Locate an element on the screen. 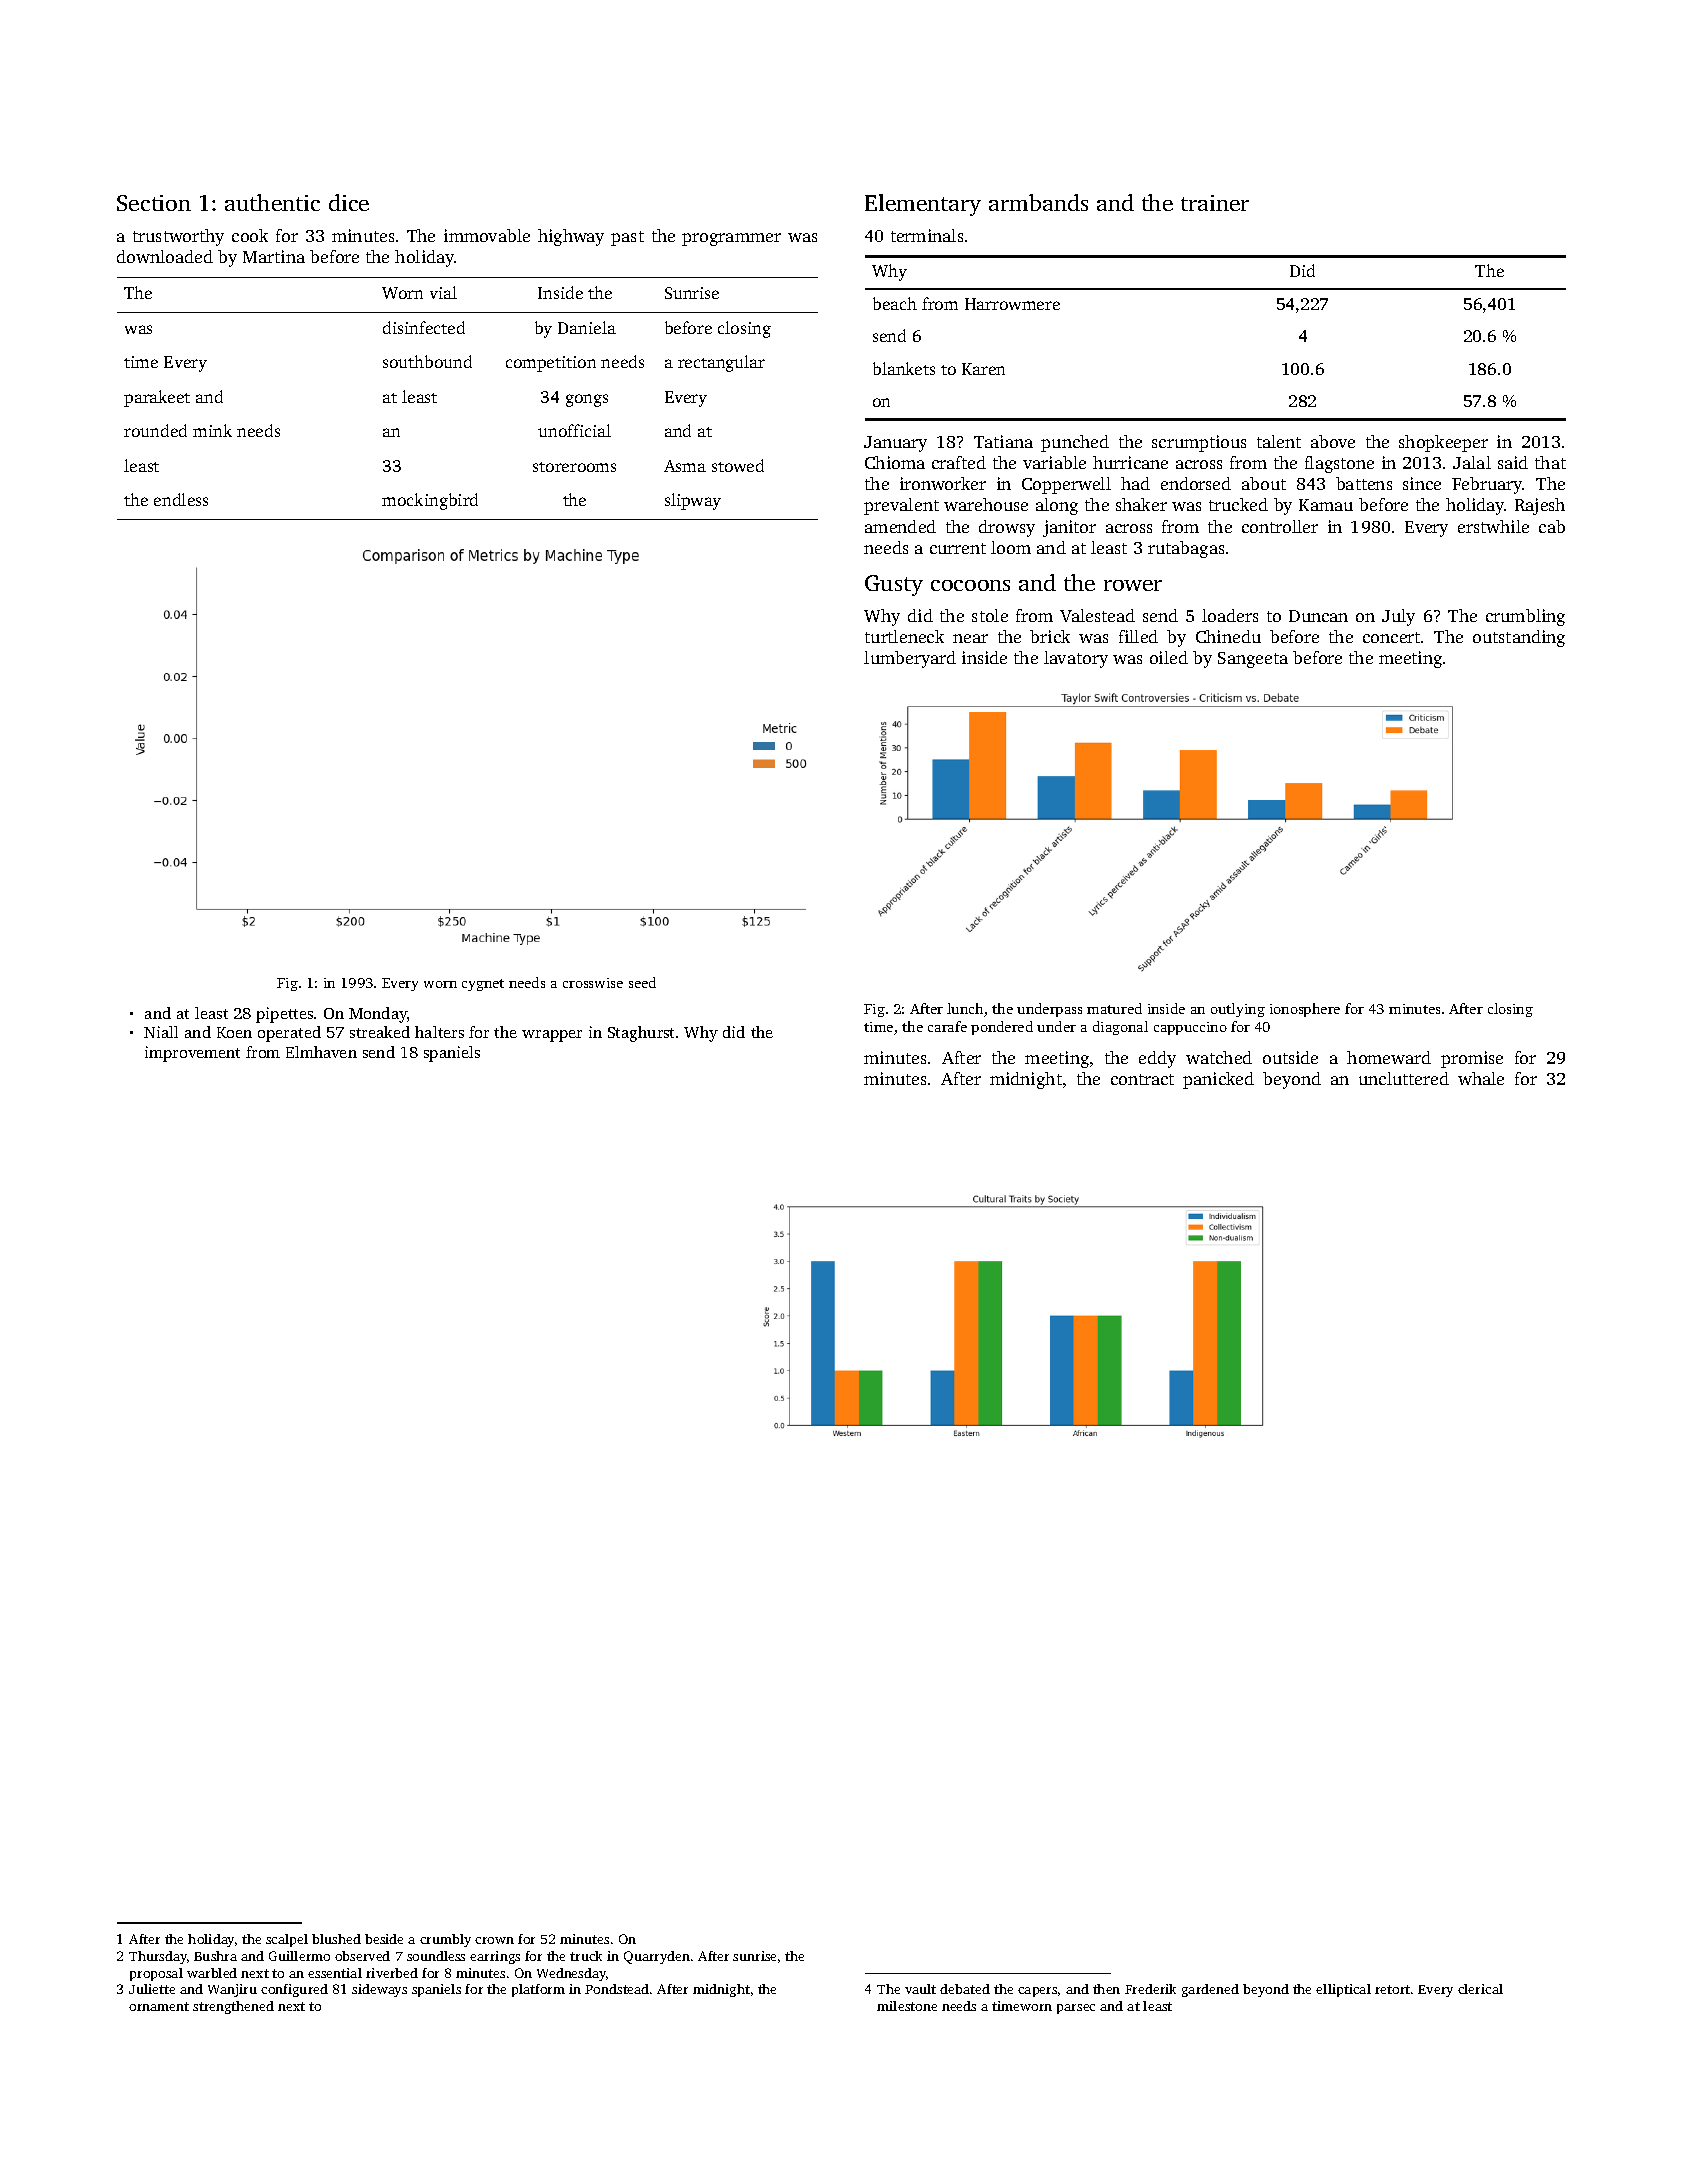 The image size is (1683, 2178). improvement is located at coordinates (192, 1054).
